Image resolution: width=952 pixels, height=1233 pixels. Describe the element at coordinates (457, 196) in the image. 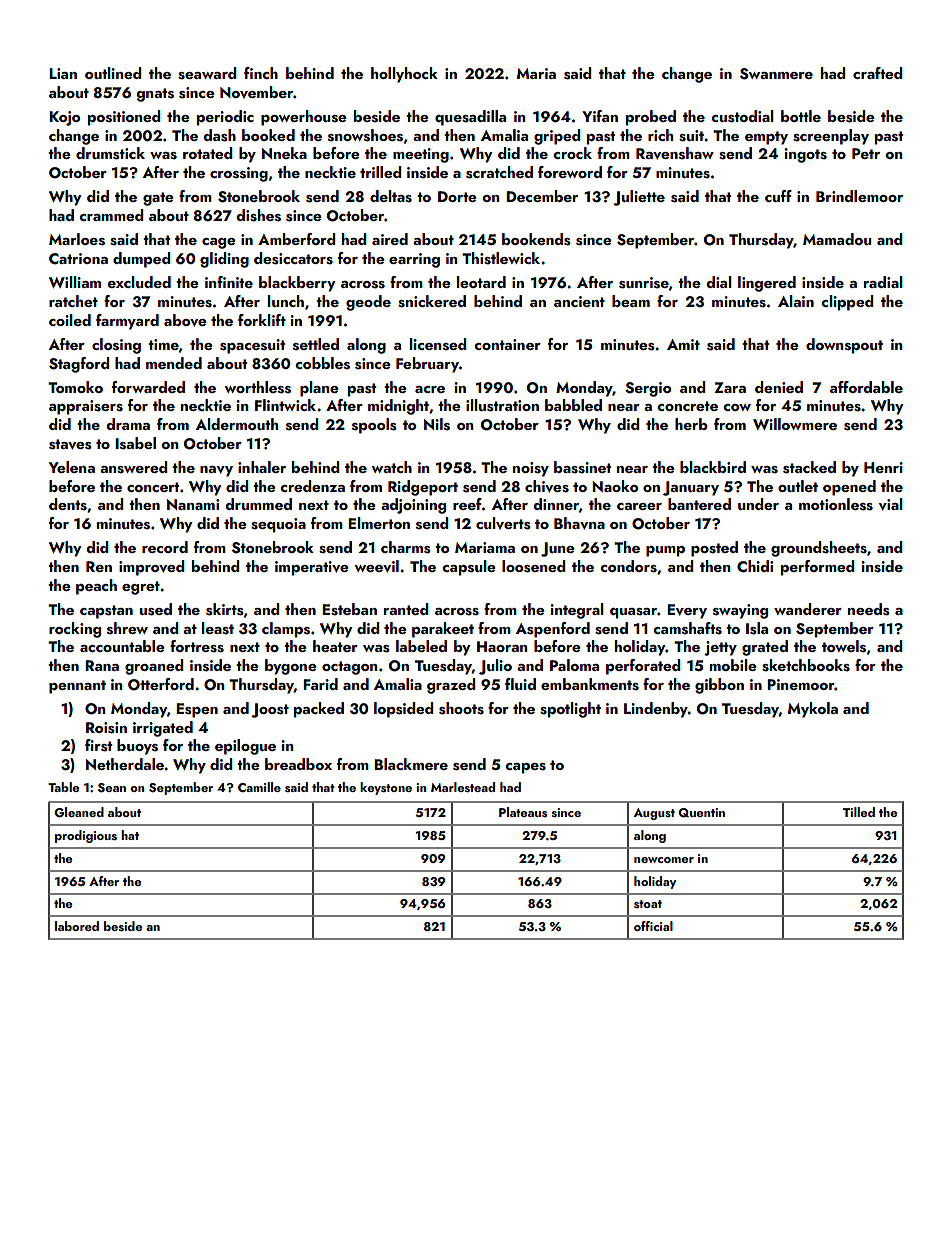

I see `Dorte` at that location.
